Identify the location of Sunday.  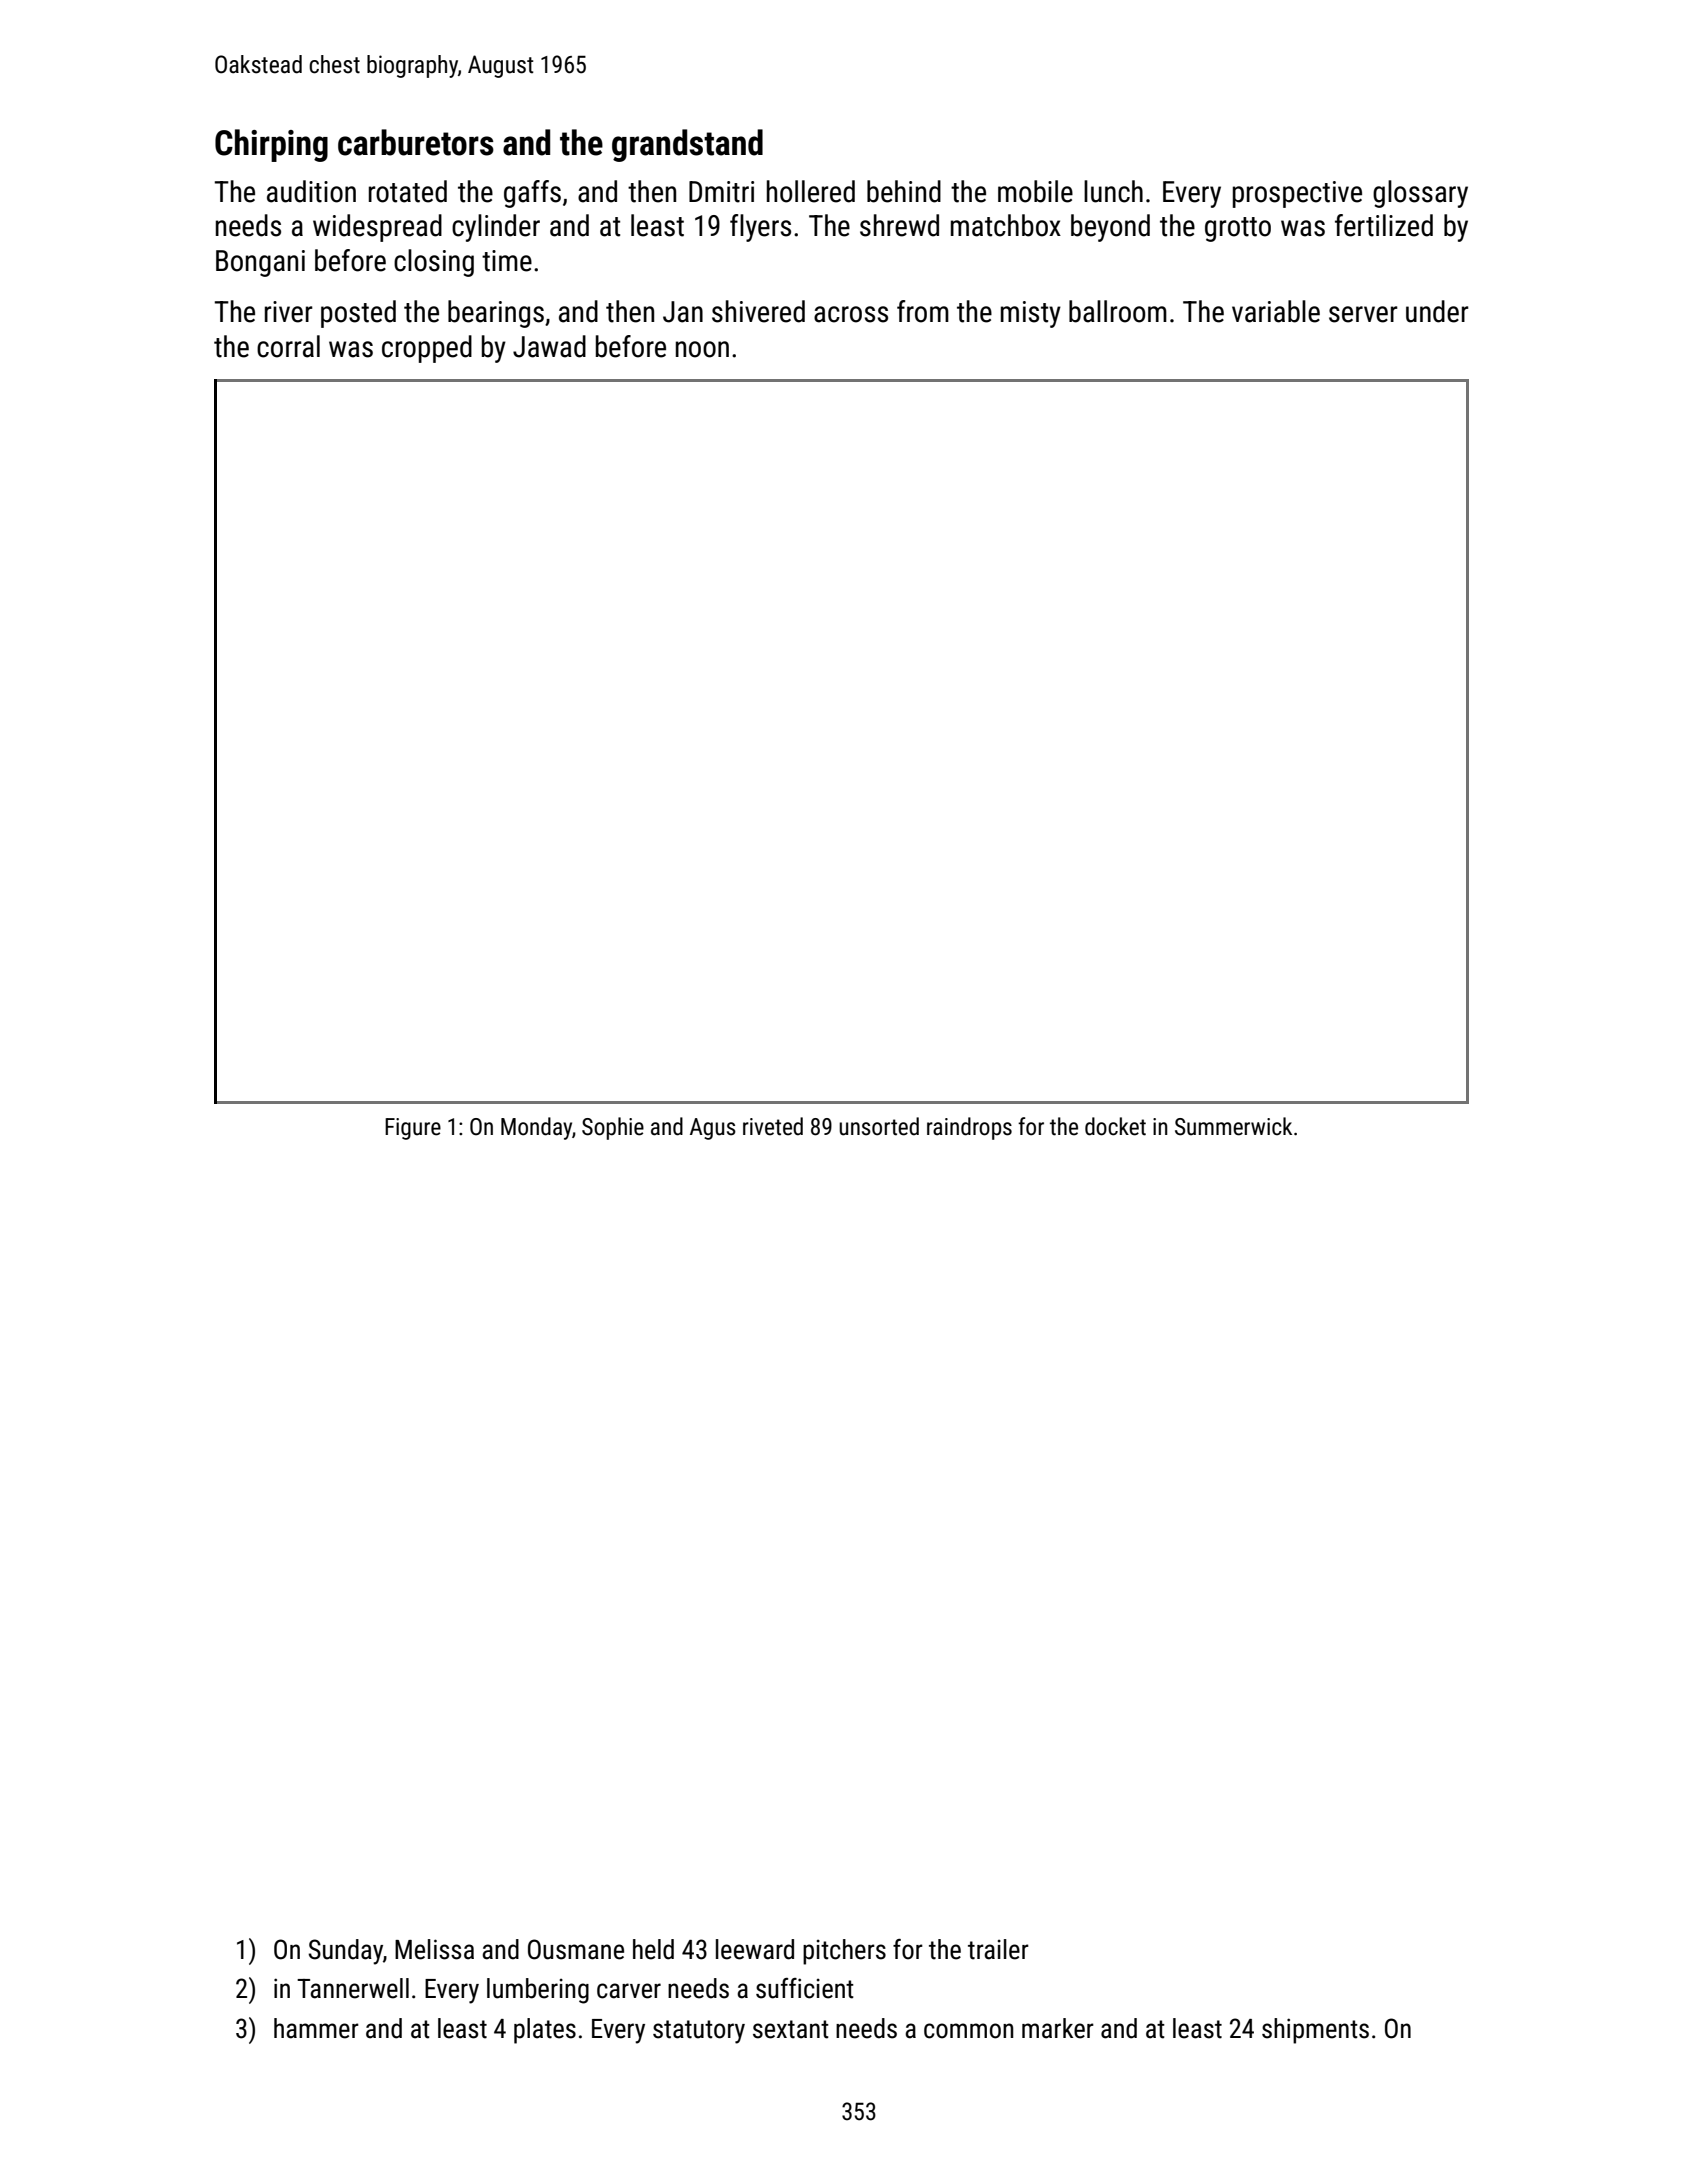
(345, 1952).
